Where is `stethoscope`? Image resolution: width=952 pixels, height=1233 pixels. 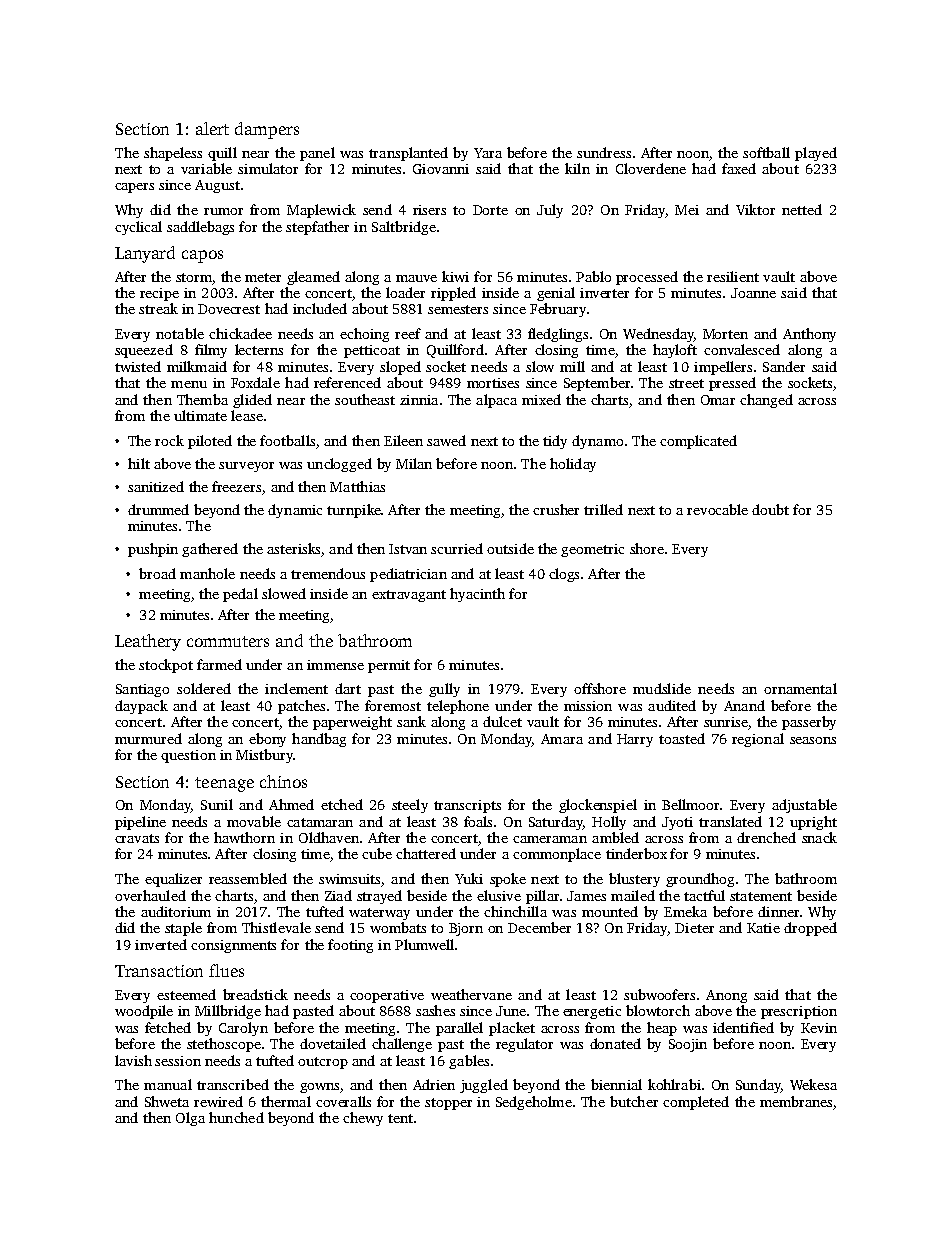 stethoscope is located at coordinates (224, 1045).
